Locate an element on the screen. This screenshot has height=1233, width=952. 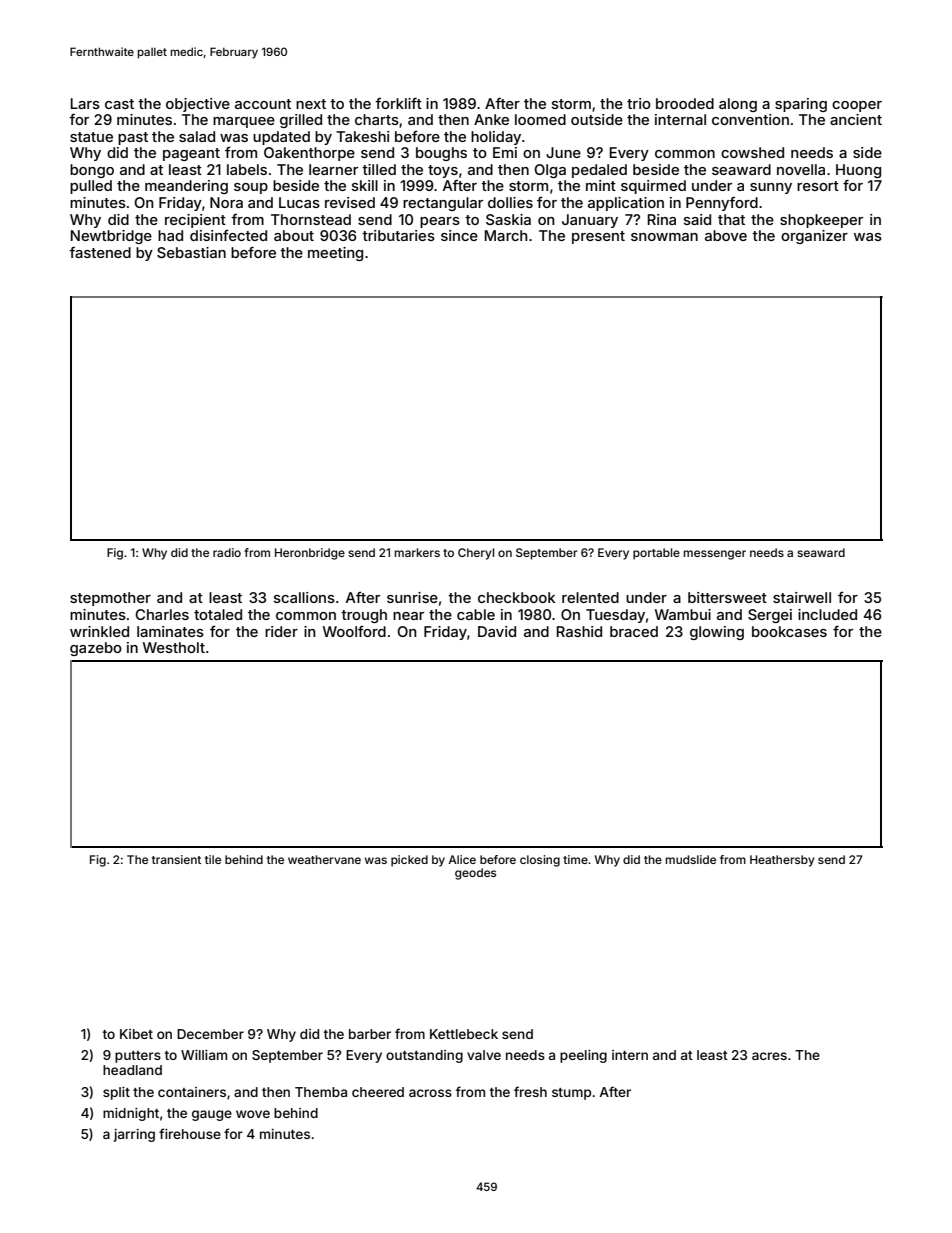
Heronbridge is located at coordinates (310, 554).
